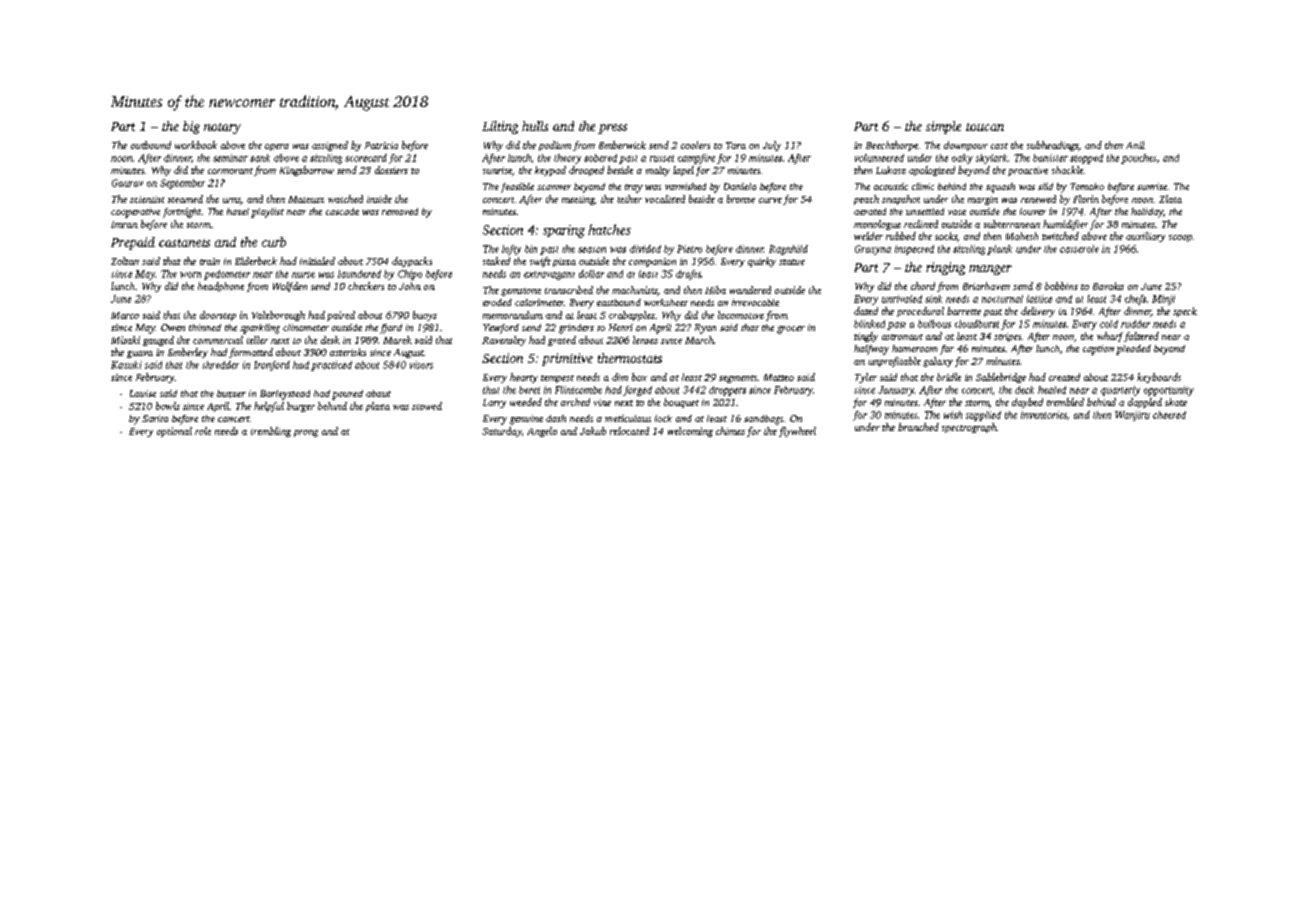 Image resolution: width=1308 pixels, height=924 pixels. What do you see at coordinates (593, 431) in the screenshot?
I see `Jakub` at bounding box center [593, 431].
